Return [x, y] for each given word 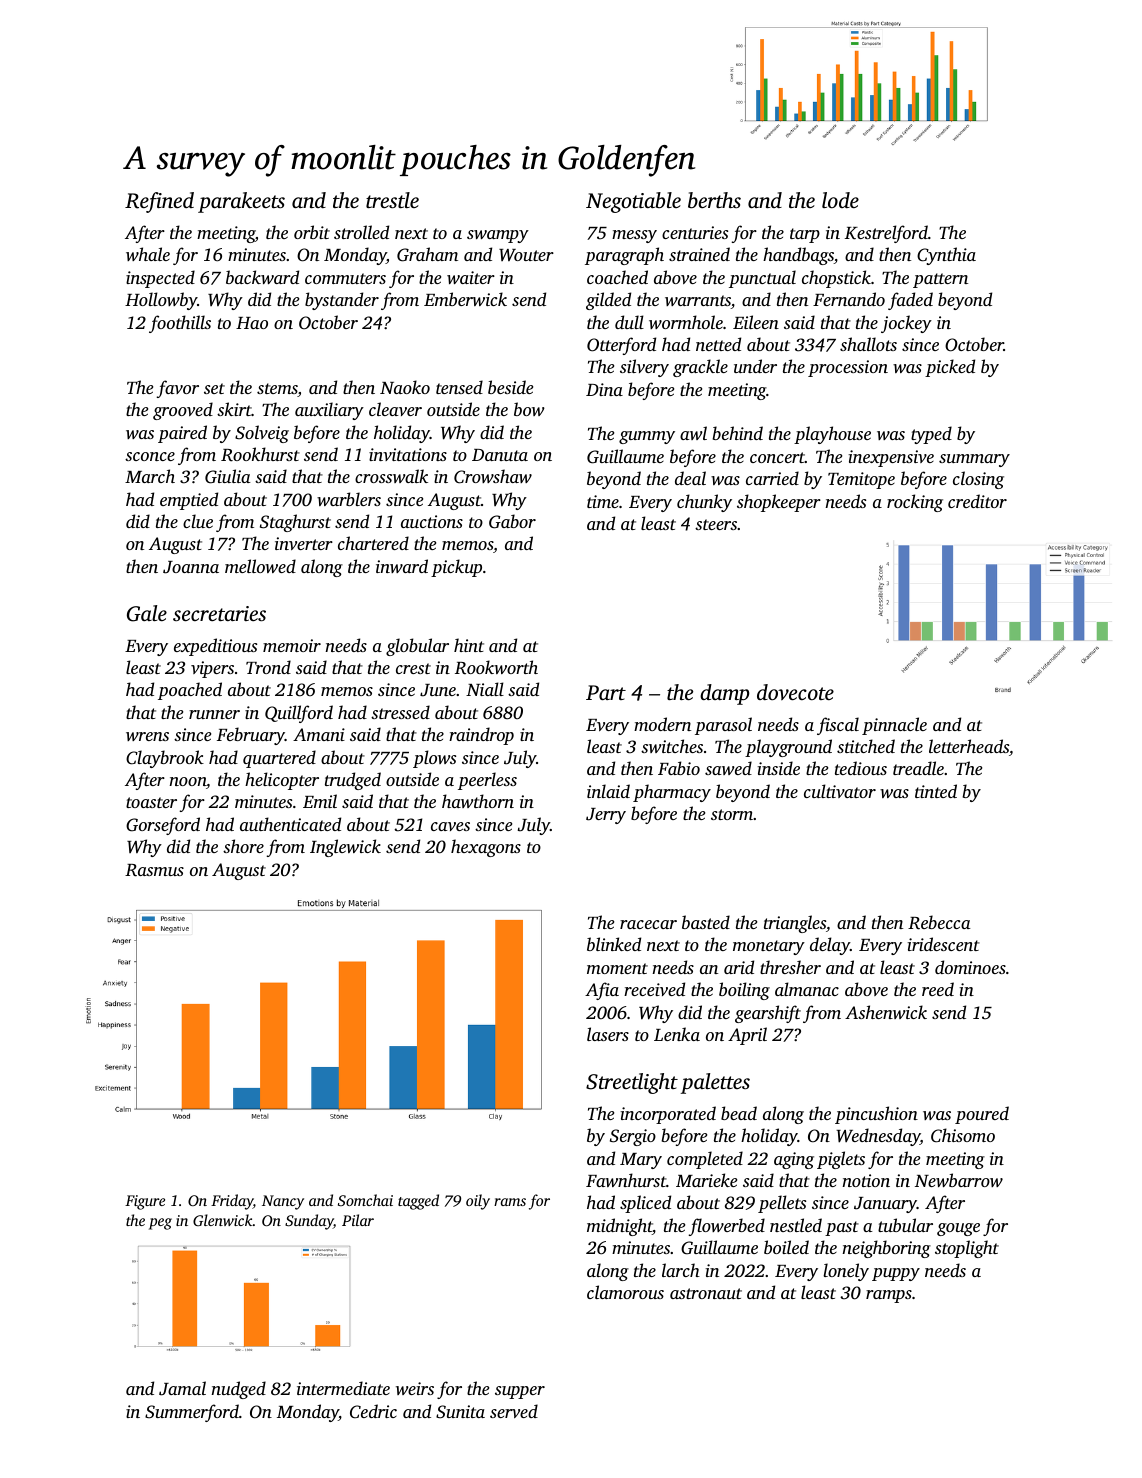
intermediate [343, 1388]
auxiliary [329, 411]
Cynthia [946, 256]
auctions [432, 521]
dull [629, 322]
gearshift [768, 1014]
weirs [415, 1388]
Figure [145, 1202]
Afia [602, 991]
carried [772, 478]
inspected [160, 279]
